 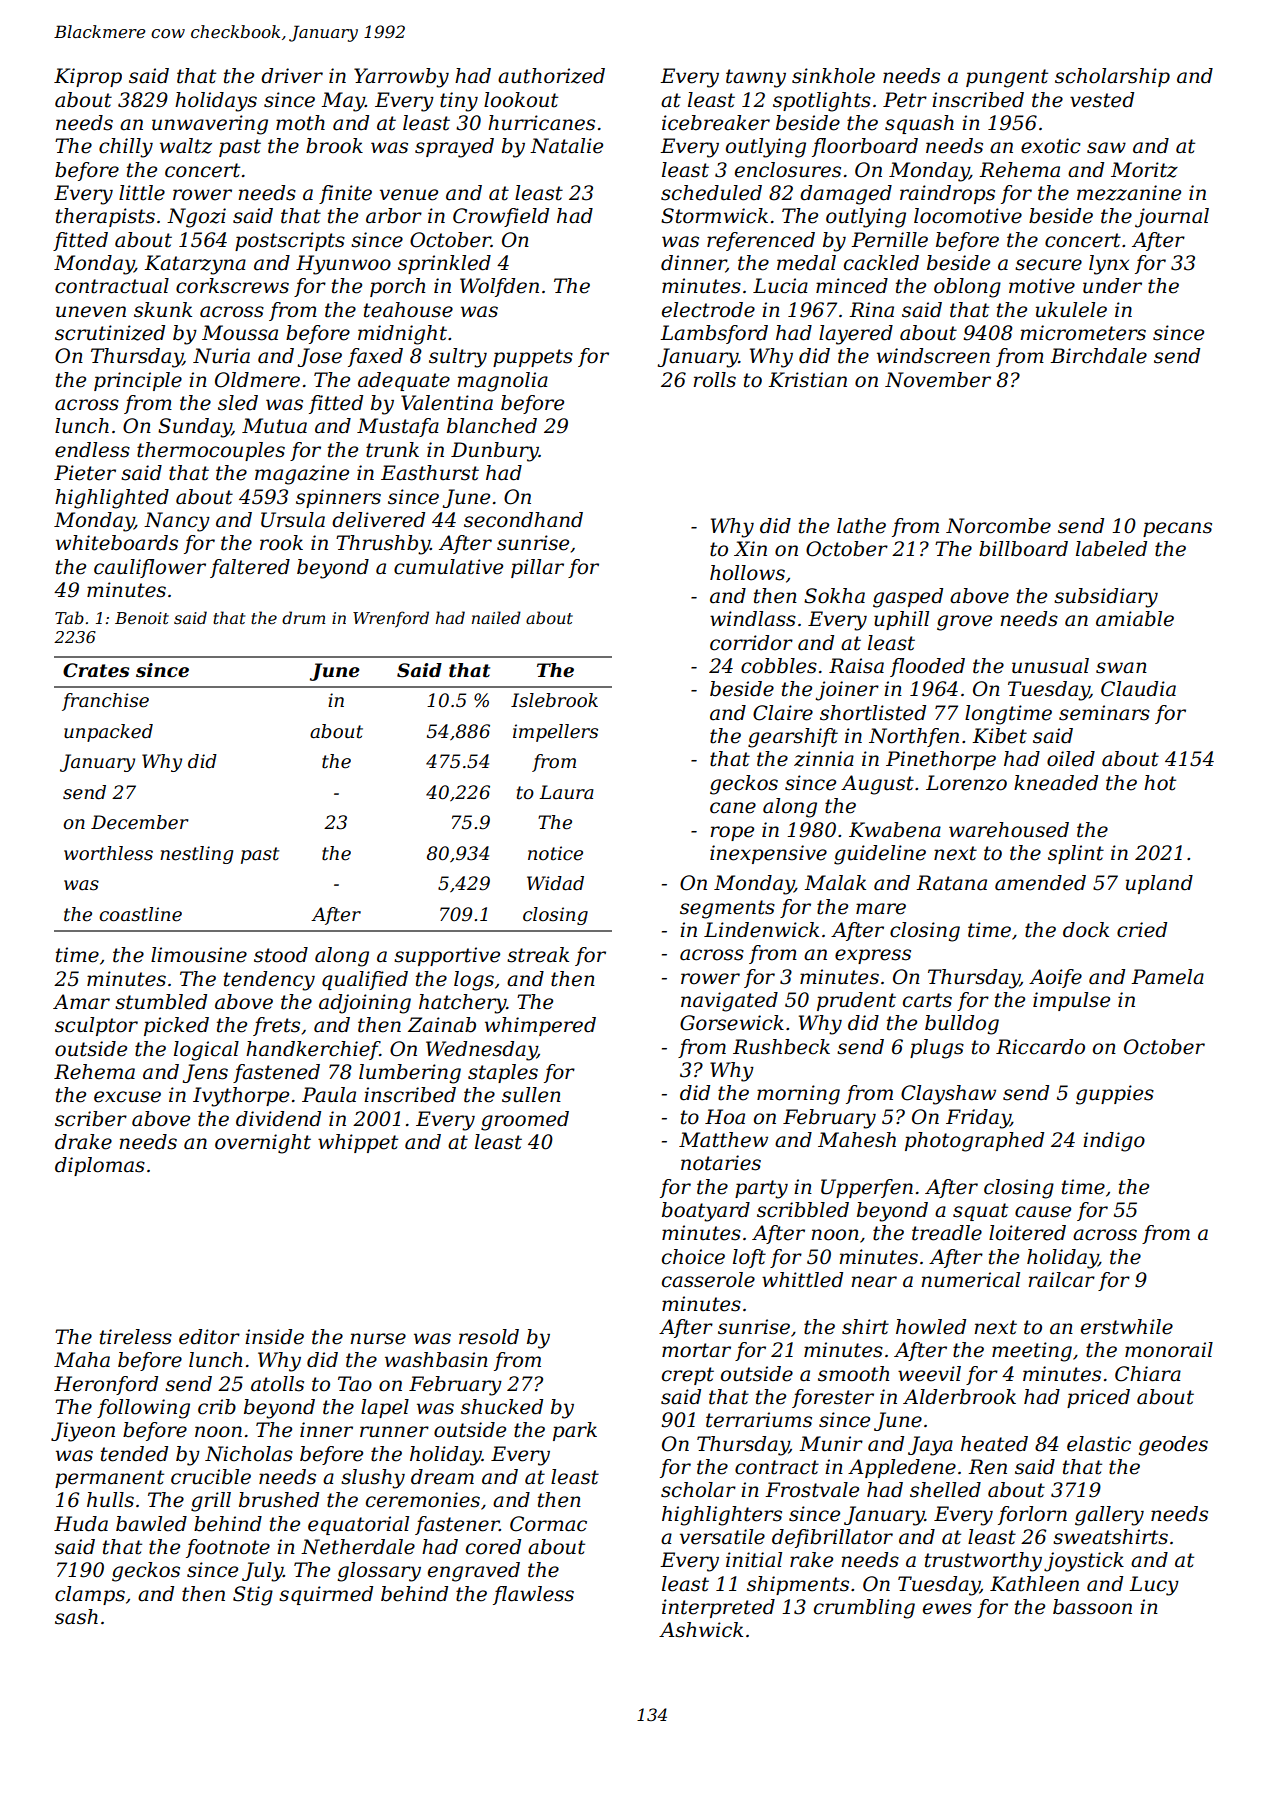 What do you see at coordinates (262, 1572) in the screenshot?
I see `July` at bounding box center [262, 1572].
